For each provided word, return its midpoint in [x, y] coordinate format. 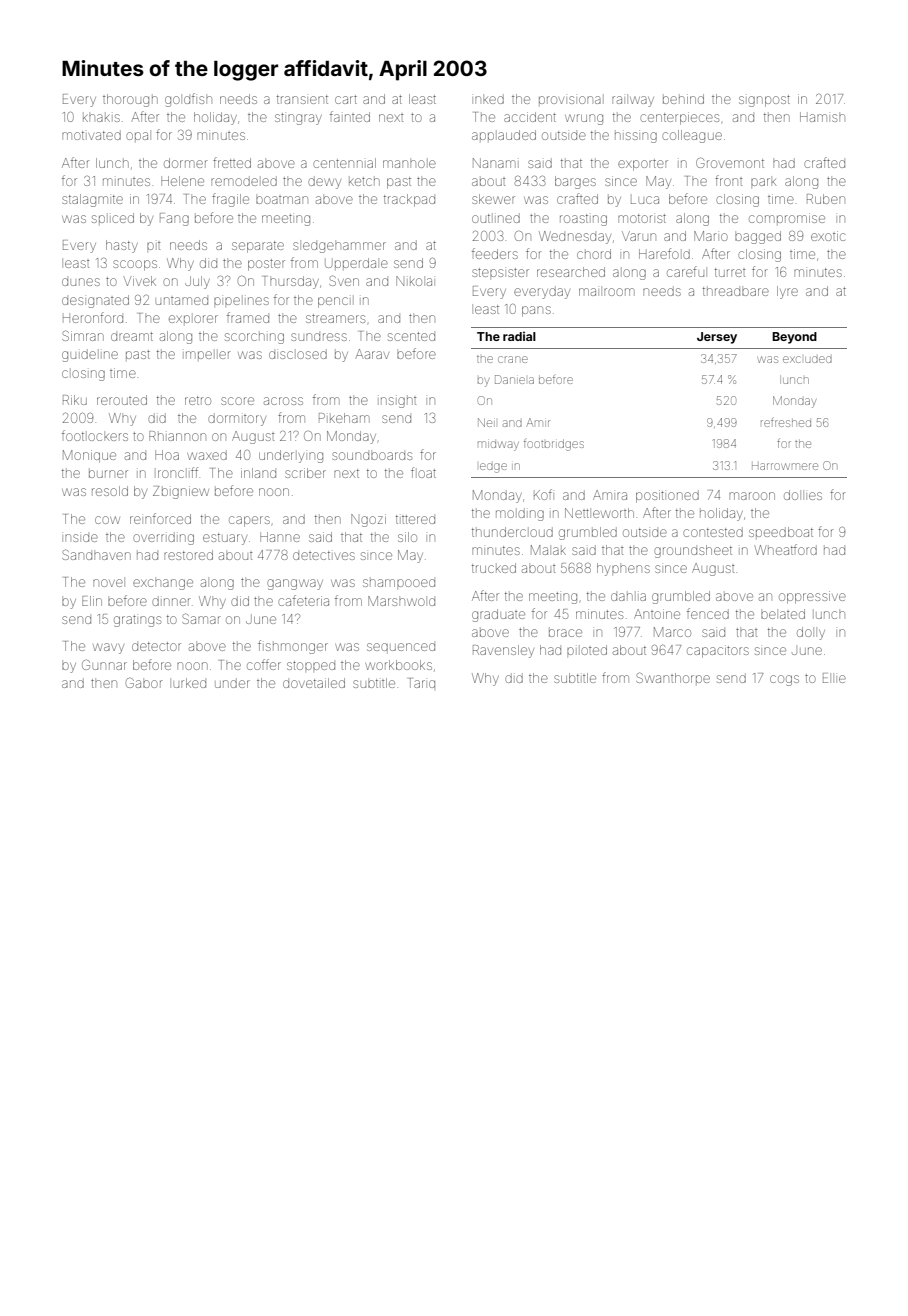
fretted [232, 162]
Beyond [794, 338]
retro [198, 400]
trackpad [409, 200]
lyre [787, 292]
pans [536, 311]
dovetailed [314, 683]
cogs [784, 680]
